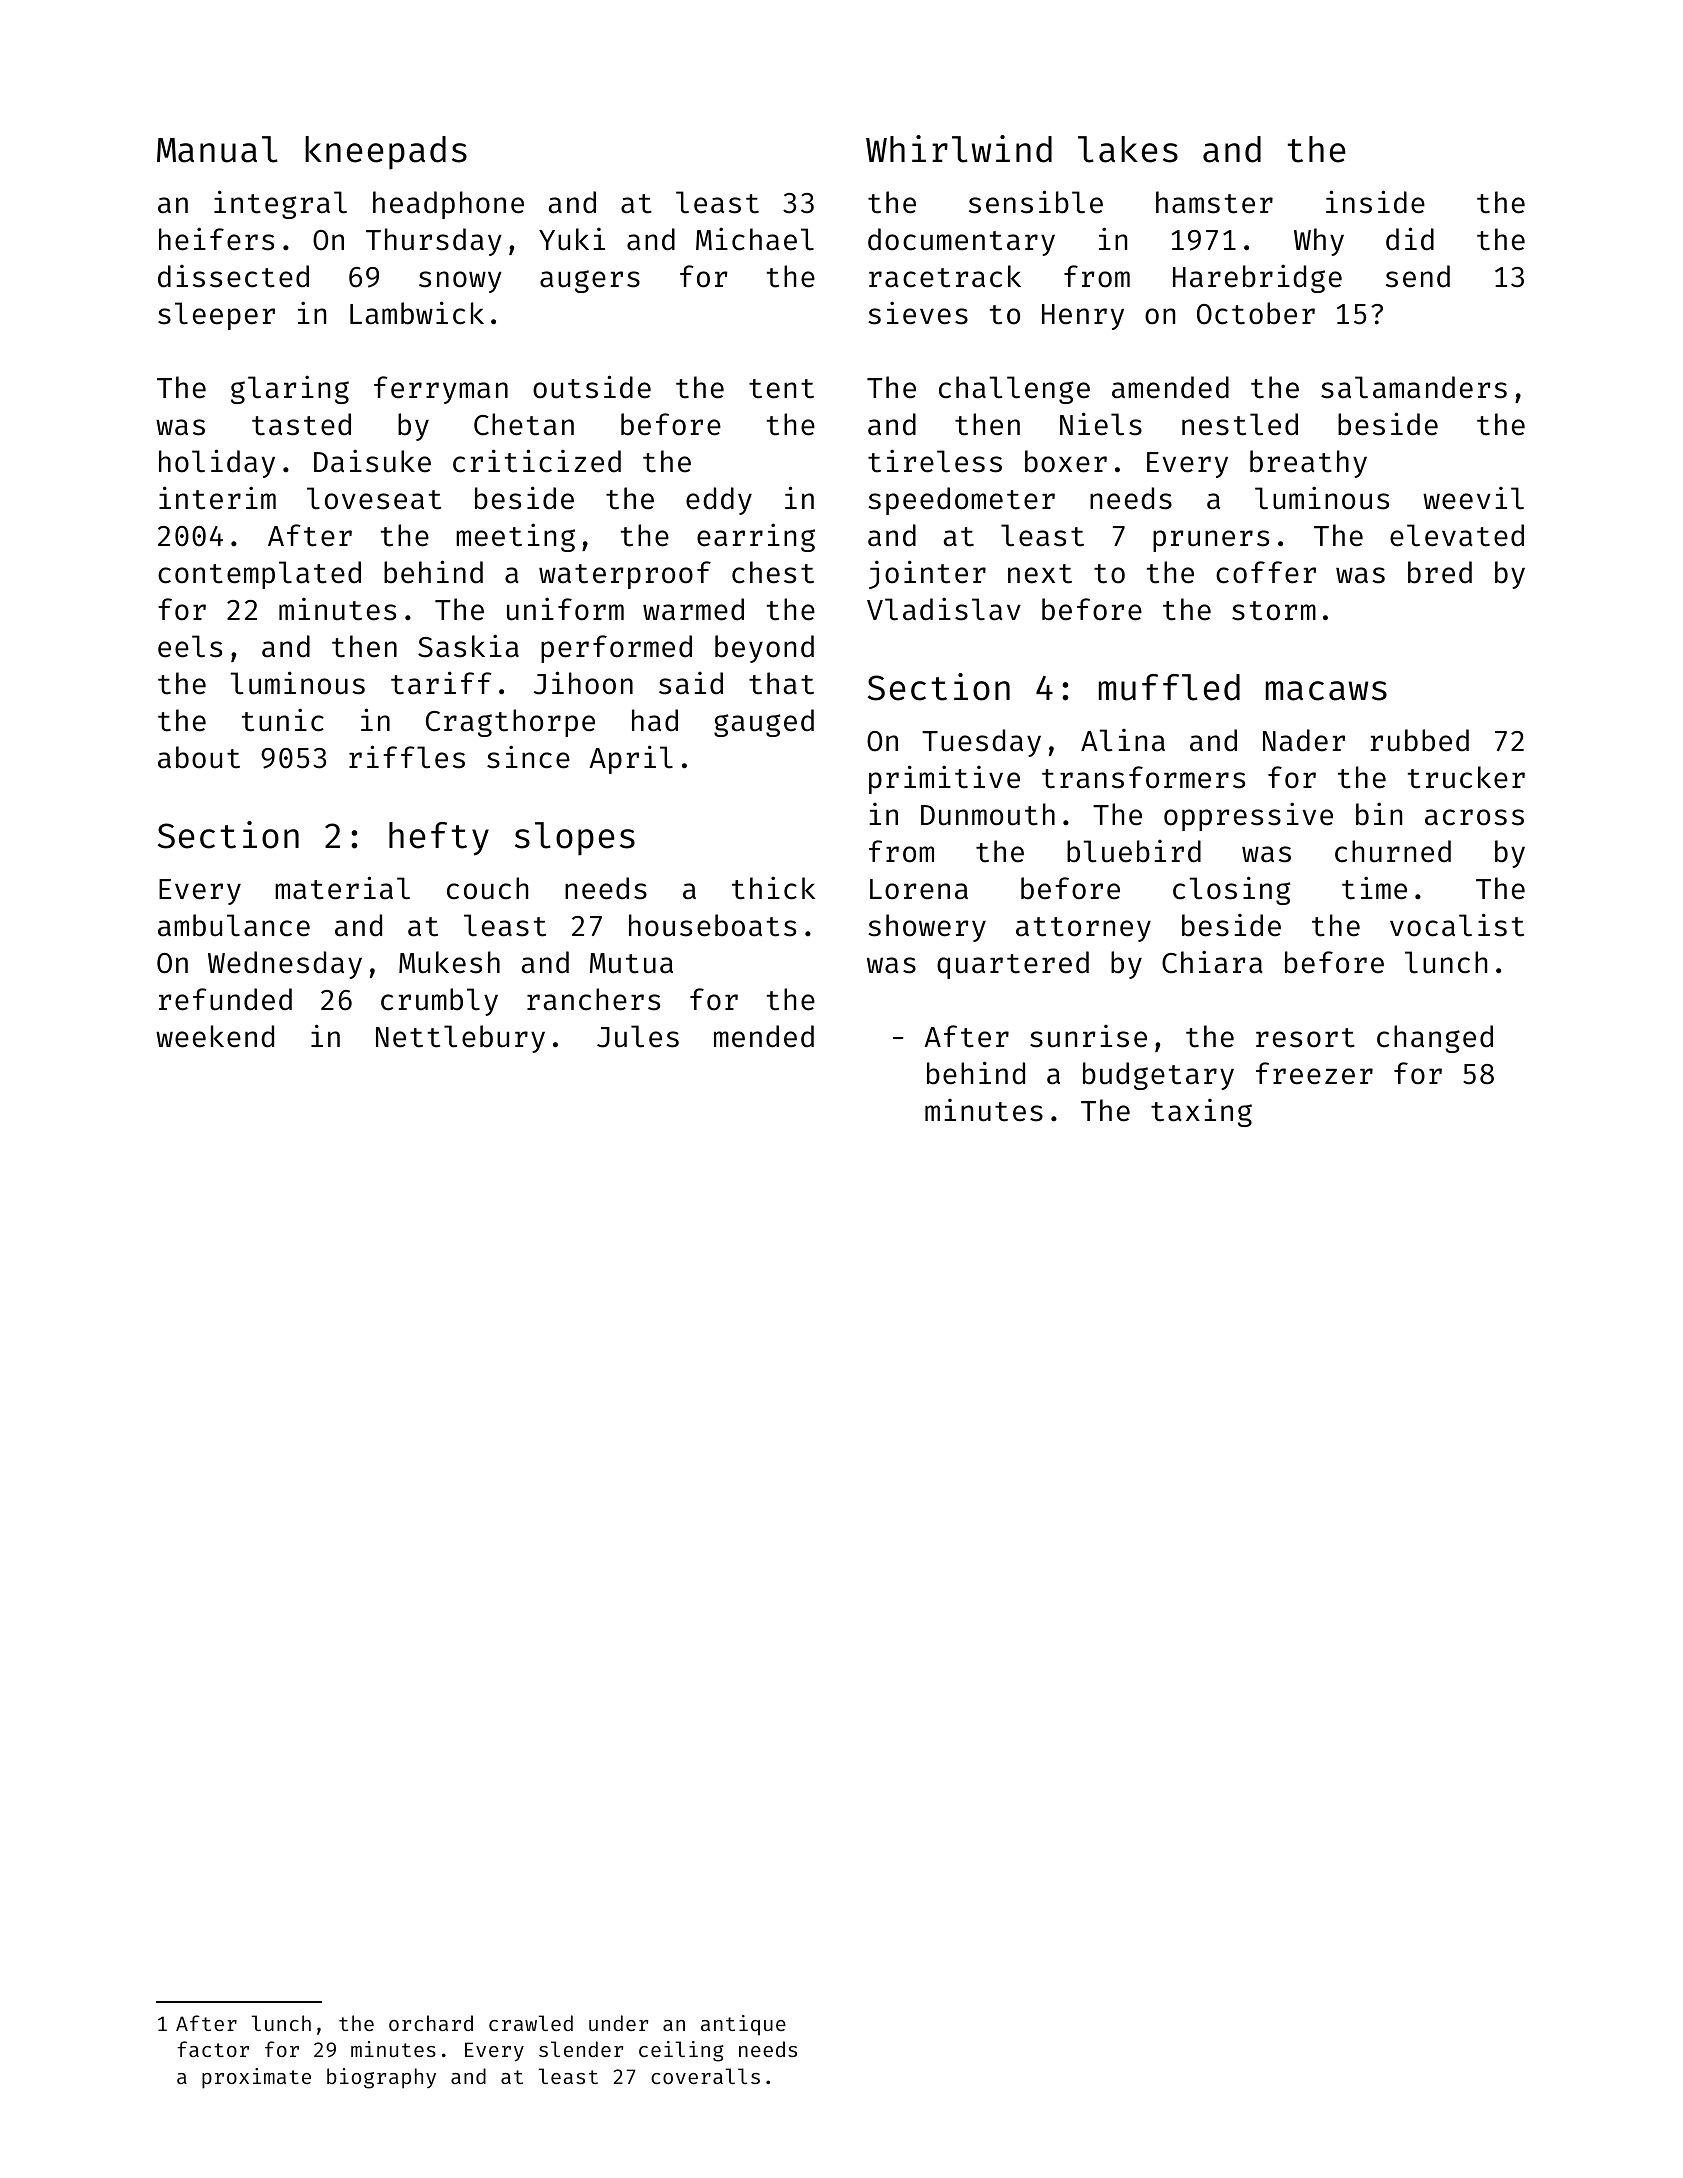 The height and width of the screenshot is (2178, 1683). What do you see at coordinates (1457, 925) in the screenshot?
I see `vocalist` at bounding box center [1457, 925].
